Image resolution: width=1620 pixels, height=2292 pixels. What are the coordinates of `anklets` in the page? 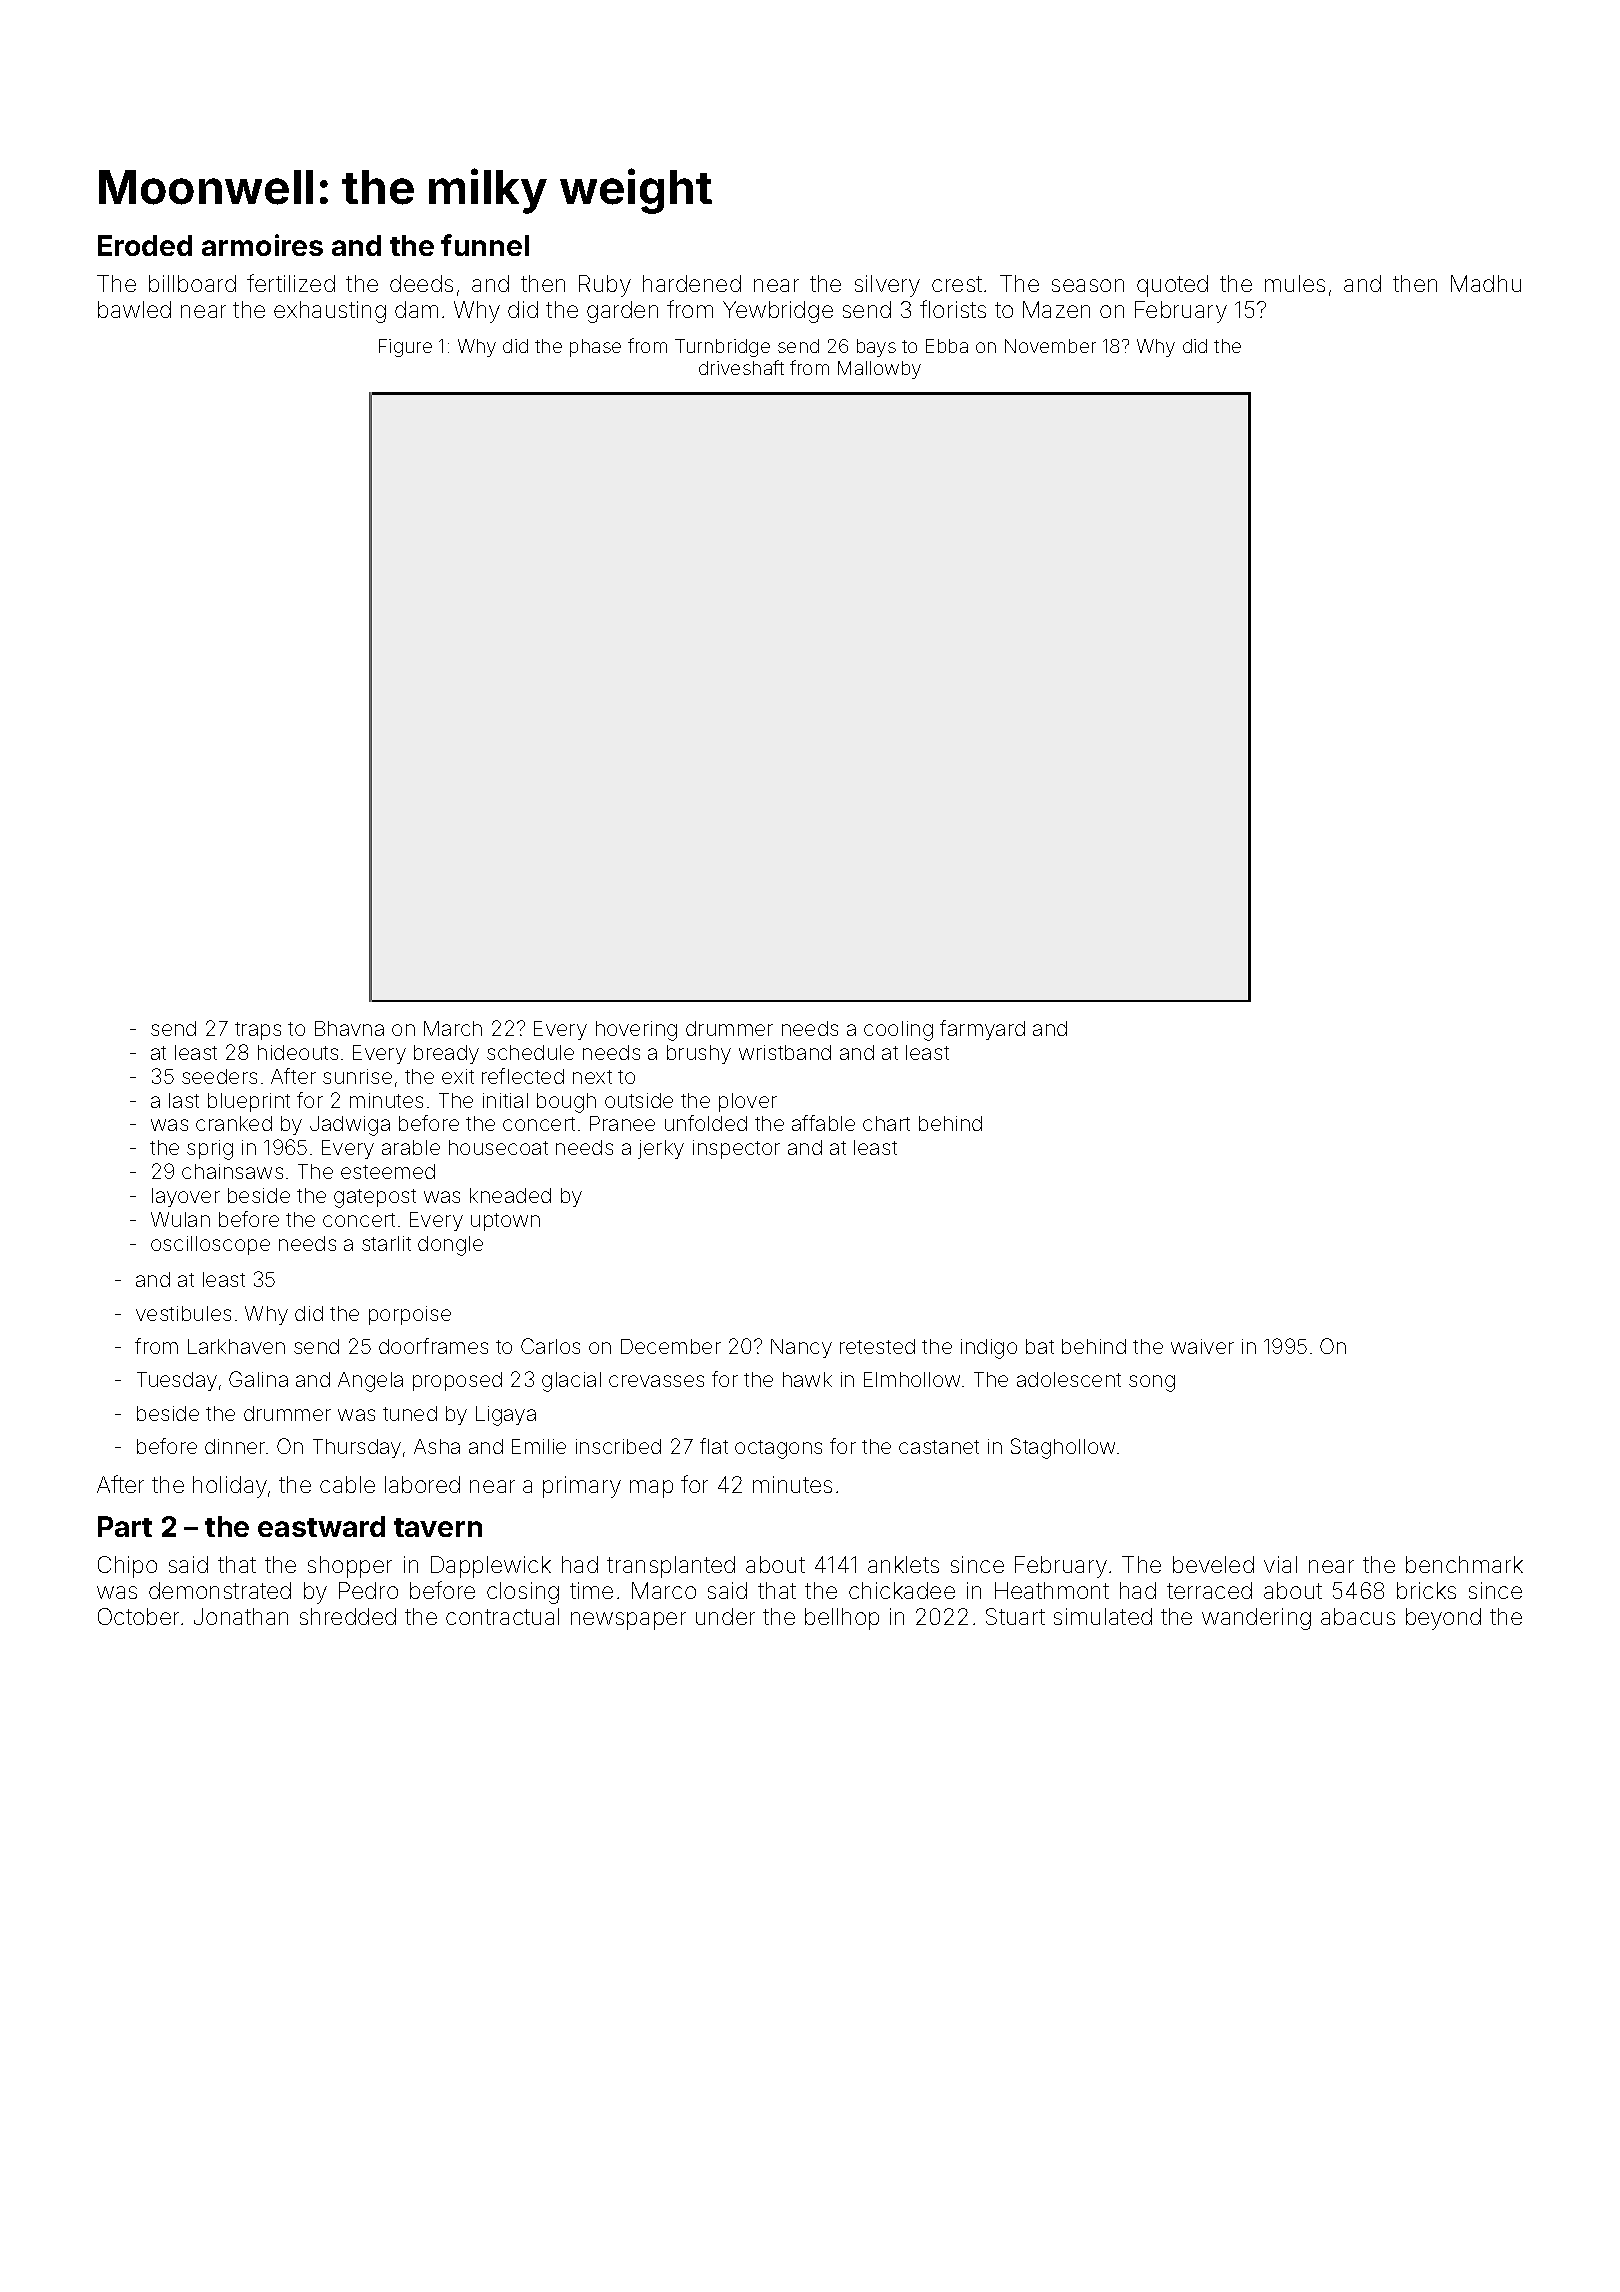 It's located at (903, 1564).
